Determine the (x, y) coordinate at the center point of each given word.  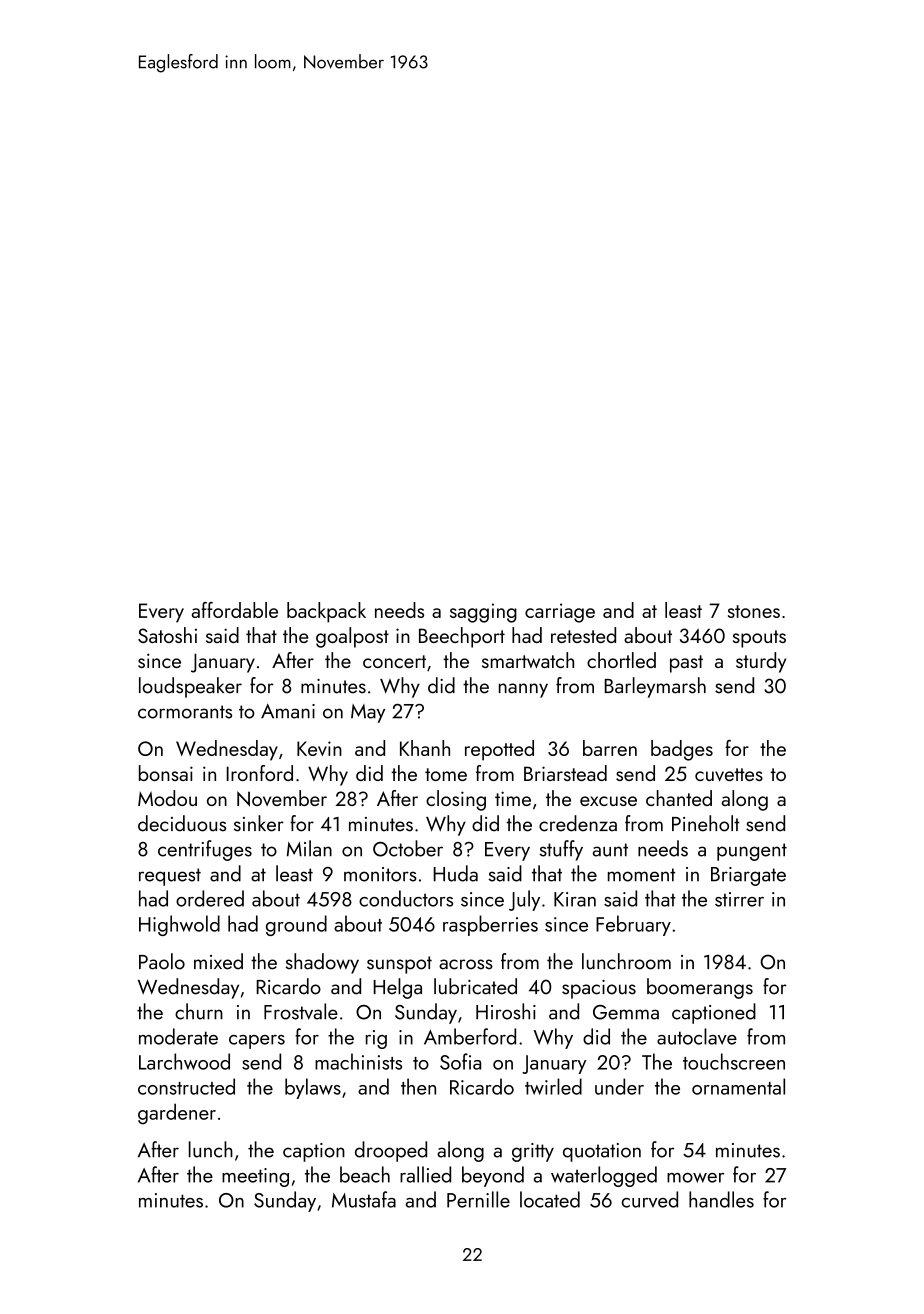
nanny (523, 690)
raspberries (490, 925)
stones (754, 611)
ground (296, 925)
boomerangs (700, 988)
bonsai (166, 773)
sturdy (761, 662)
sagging (483, 613)
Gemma (626, 1012)
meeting (255, 1177)
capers (257, 1042)
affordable (235, 610)
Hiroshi (506, 1011)
